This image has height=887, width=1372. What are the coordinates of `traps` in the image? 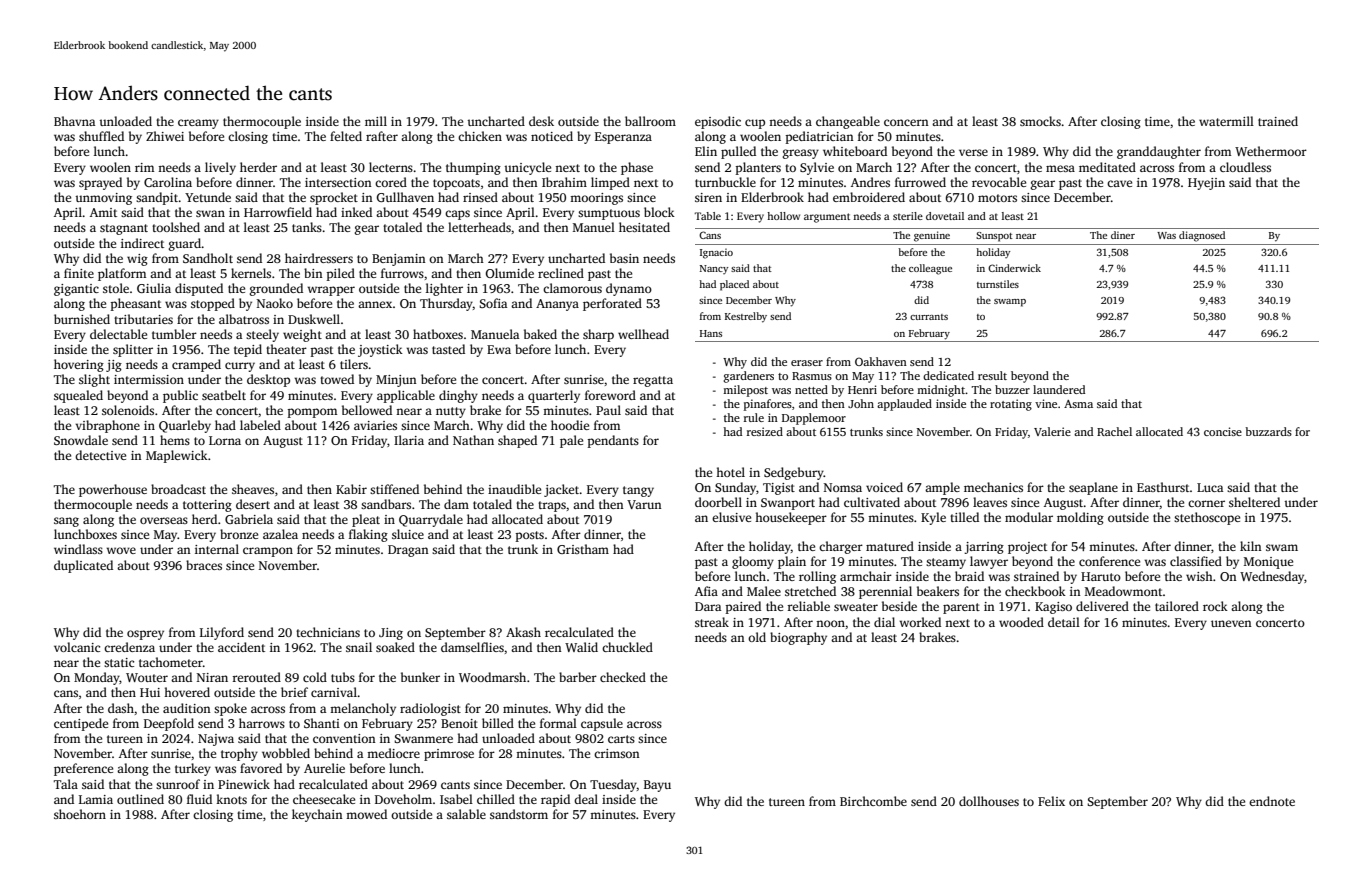 It's located at (552, 506).
